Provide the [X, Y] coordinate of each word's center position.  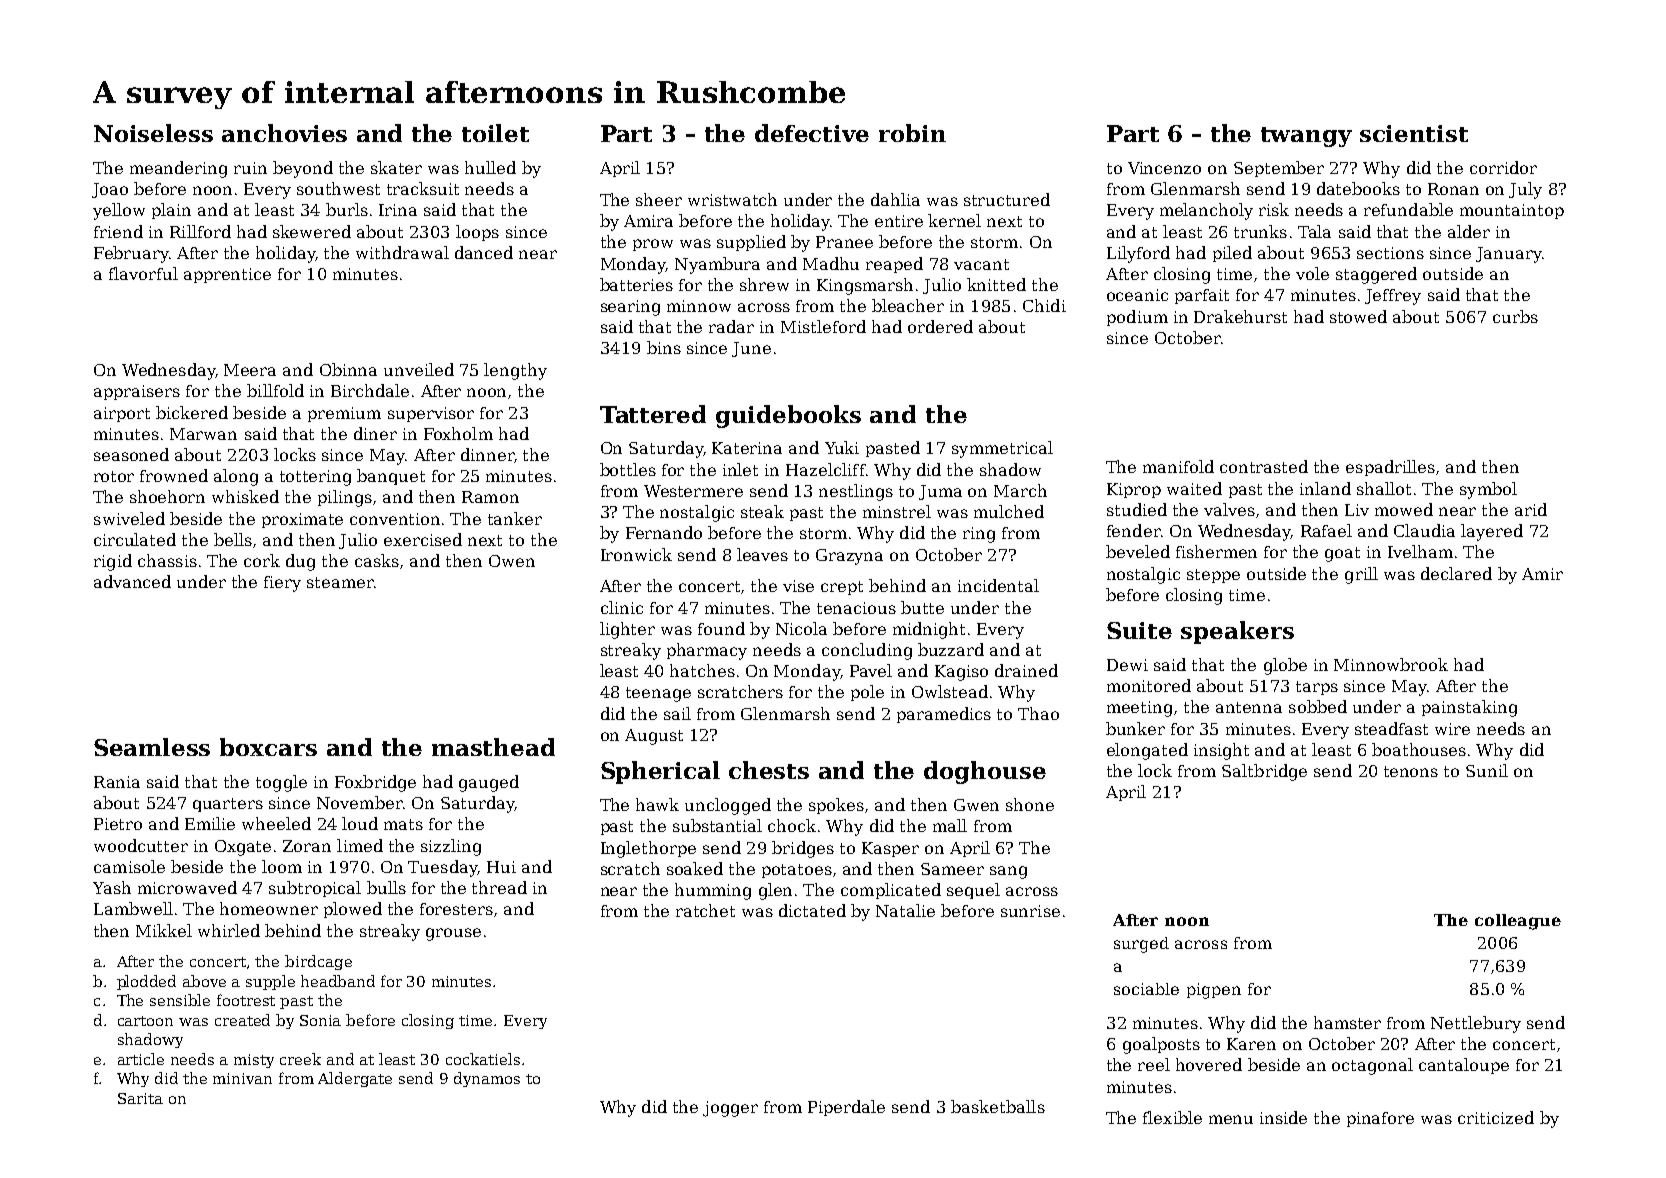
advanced [132, 581]
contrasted [1264, 466]
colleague [1518, 922]
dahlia [895, 199]
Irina [398, 210]
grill [1361, 575]
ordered [940, 326]
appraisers [137, 392]
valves [1229, 509]
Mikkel [164, 930]
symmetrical [1002, 449]
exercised [423, 539]
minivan [242, 1078]
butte [922, 607]
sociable [1146, 989]
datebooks [1358, 188]
